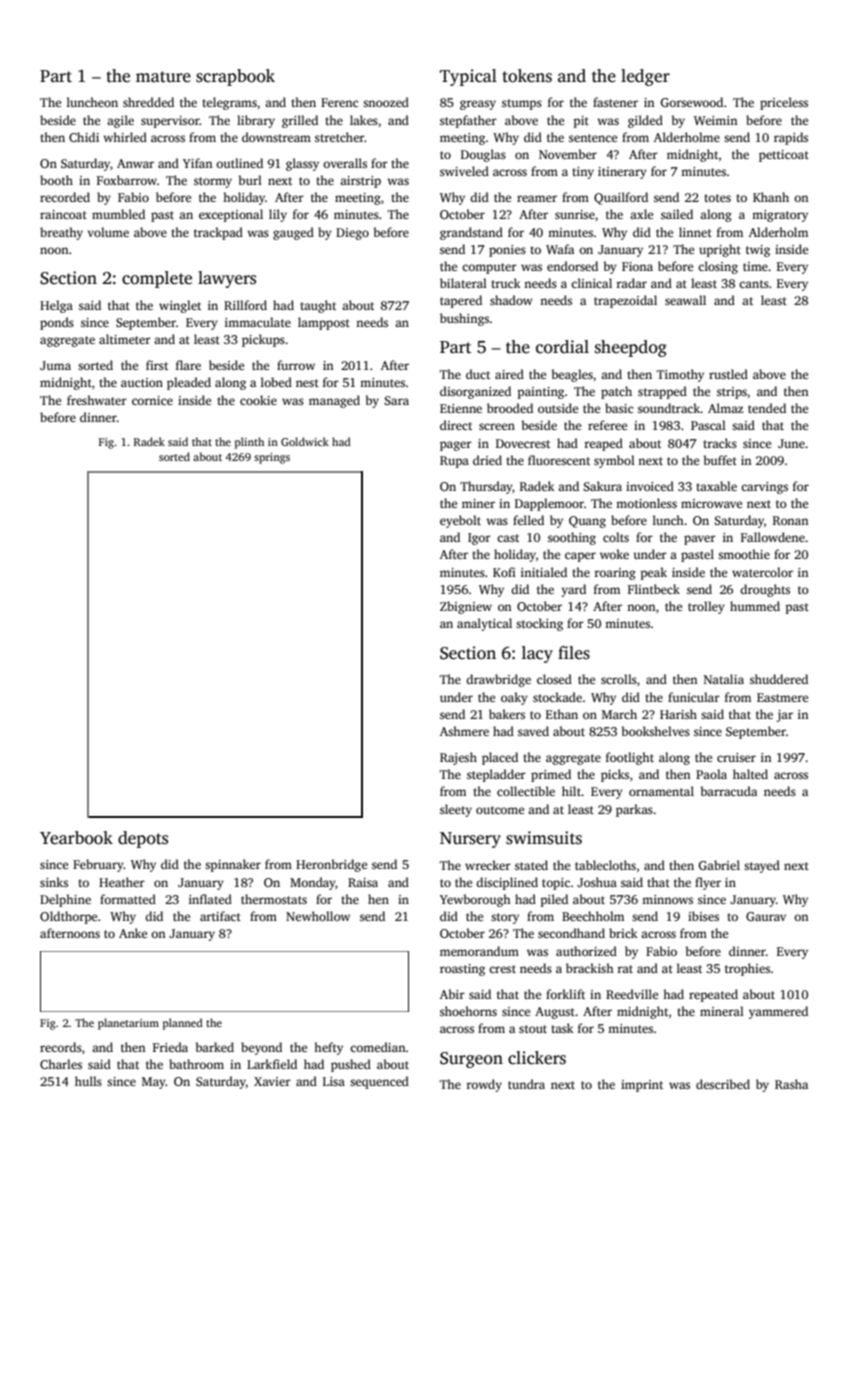  Describe the element at coordinates (531, 865) in the screenshot. I see `stated` at that location.
